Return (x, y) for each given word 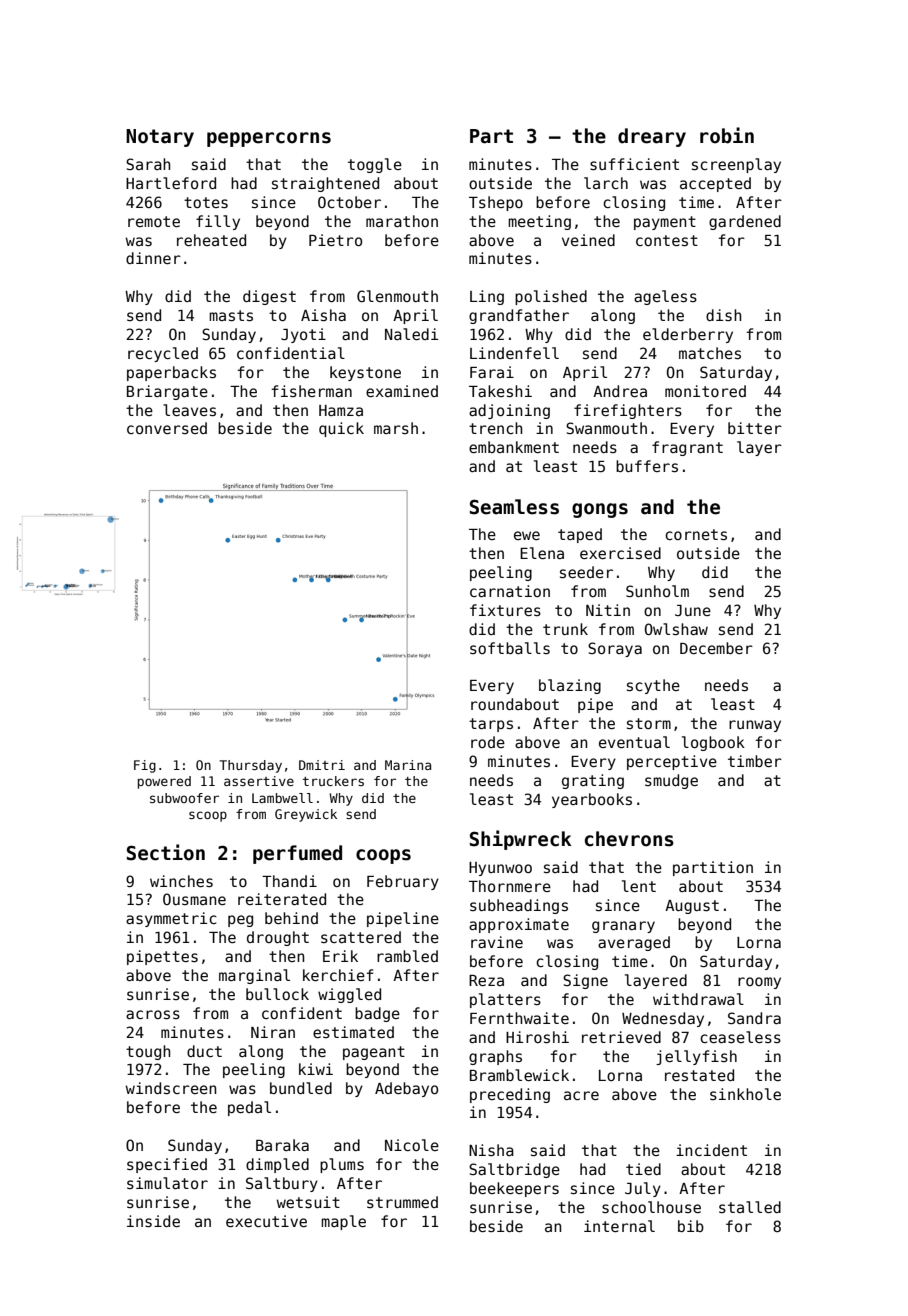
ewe (527, 535)
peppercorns (269, 139)
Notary (160, 138)
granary (623, 927)
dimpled (277, 1165)
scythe (653, 686)
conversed (167, 428)
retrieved (621, 1037)
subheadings (519, 906)
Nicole (412, 1145)
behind (291, 918)
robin (727, 135)
